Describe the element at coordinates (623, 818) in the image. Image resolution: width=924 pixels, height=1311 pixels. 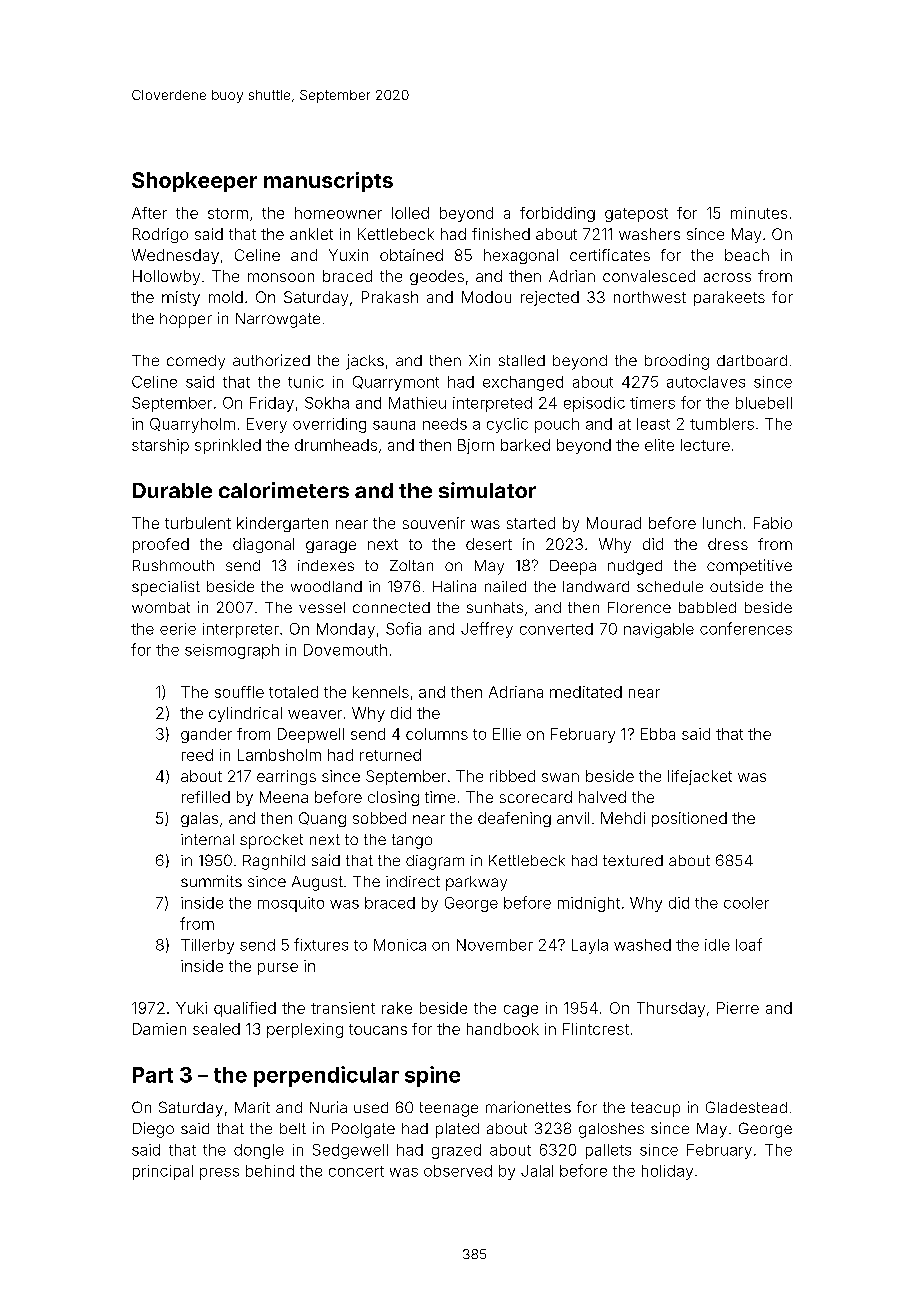
I see `Mehdi` at that location.
